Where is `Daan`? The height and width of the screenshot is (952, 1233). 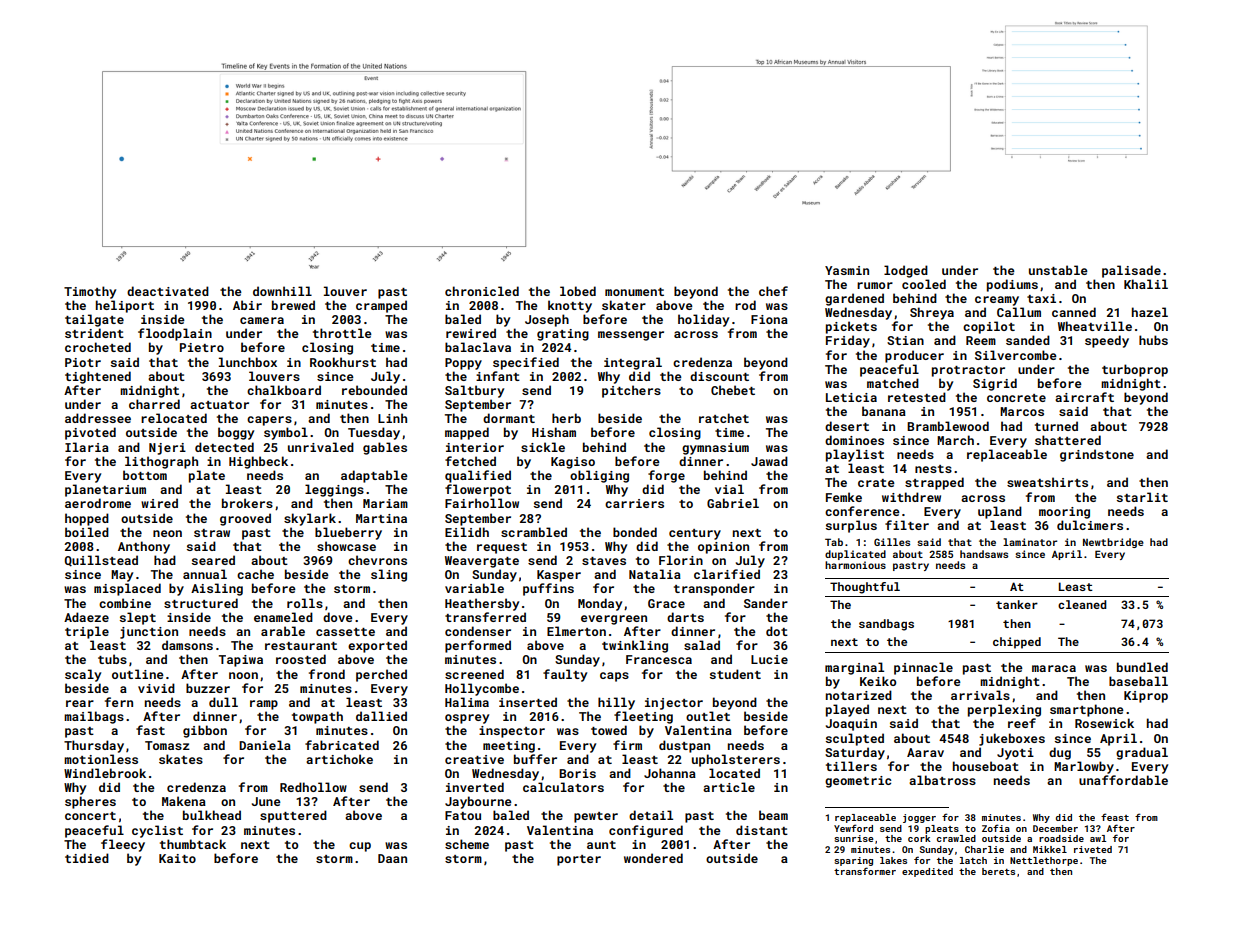 Daan is located at coordinates (392, 858).
